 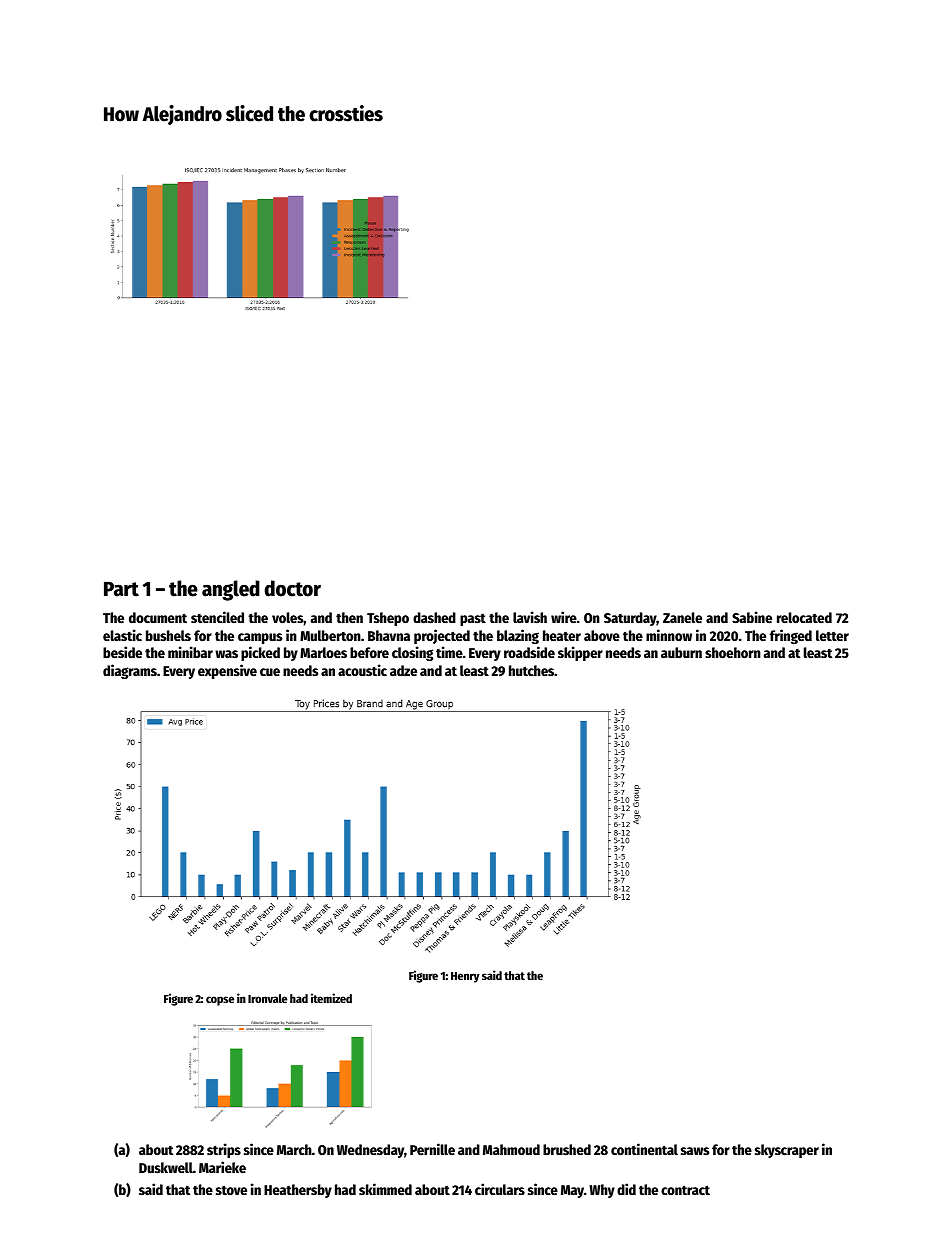 What do you see at coordinates (298, 1191) in the screenshot?
I see `Heathersby` at bounding box center [298, 1191].
